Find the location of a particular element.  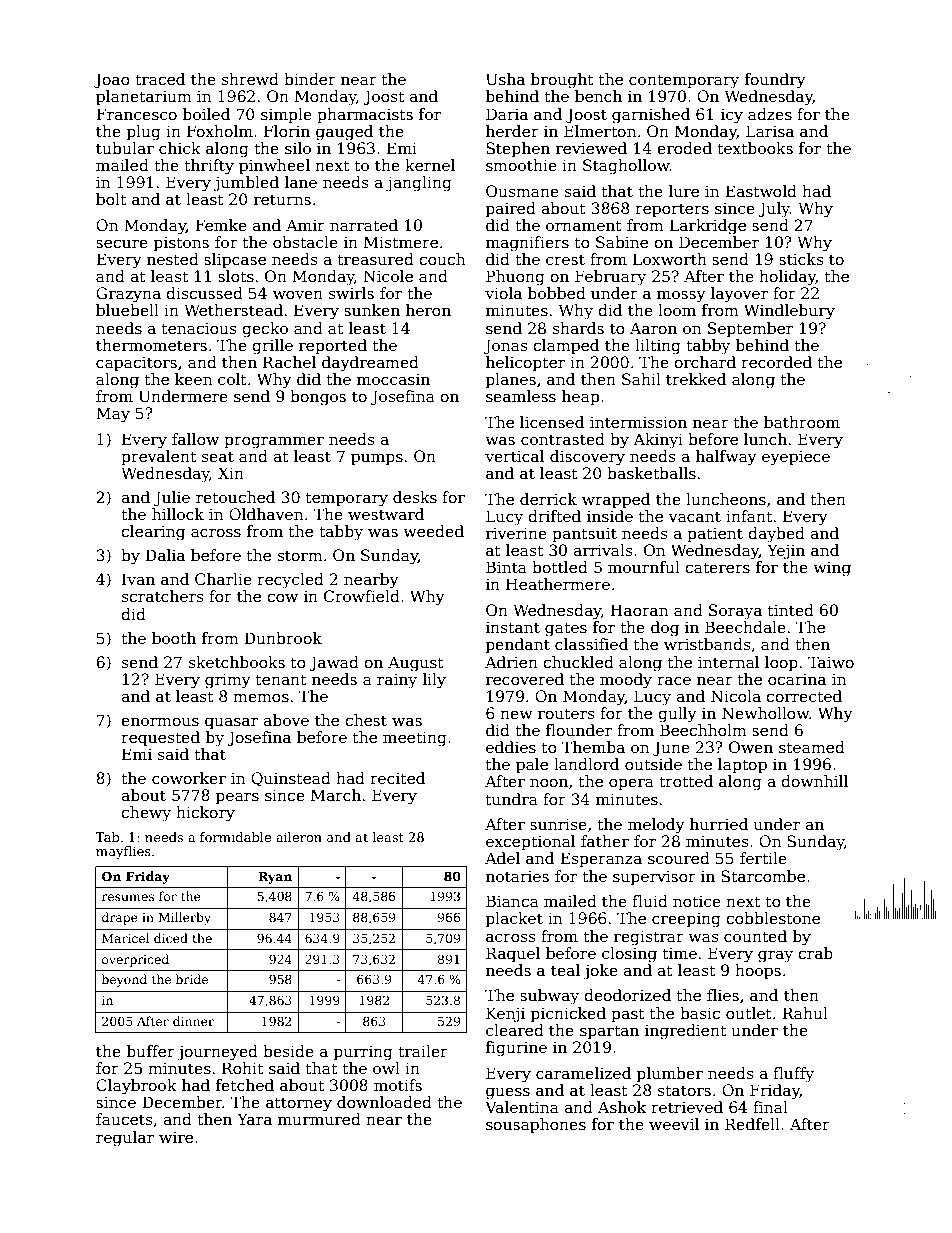

tinted is located at coordinates (791, 610).
